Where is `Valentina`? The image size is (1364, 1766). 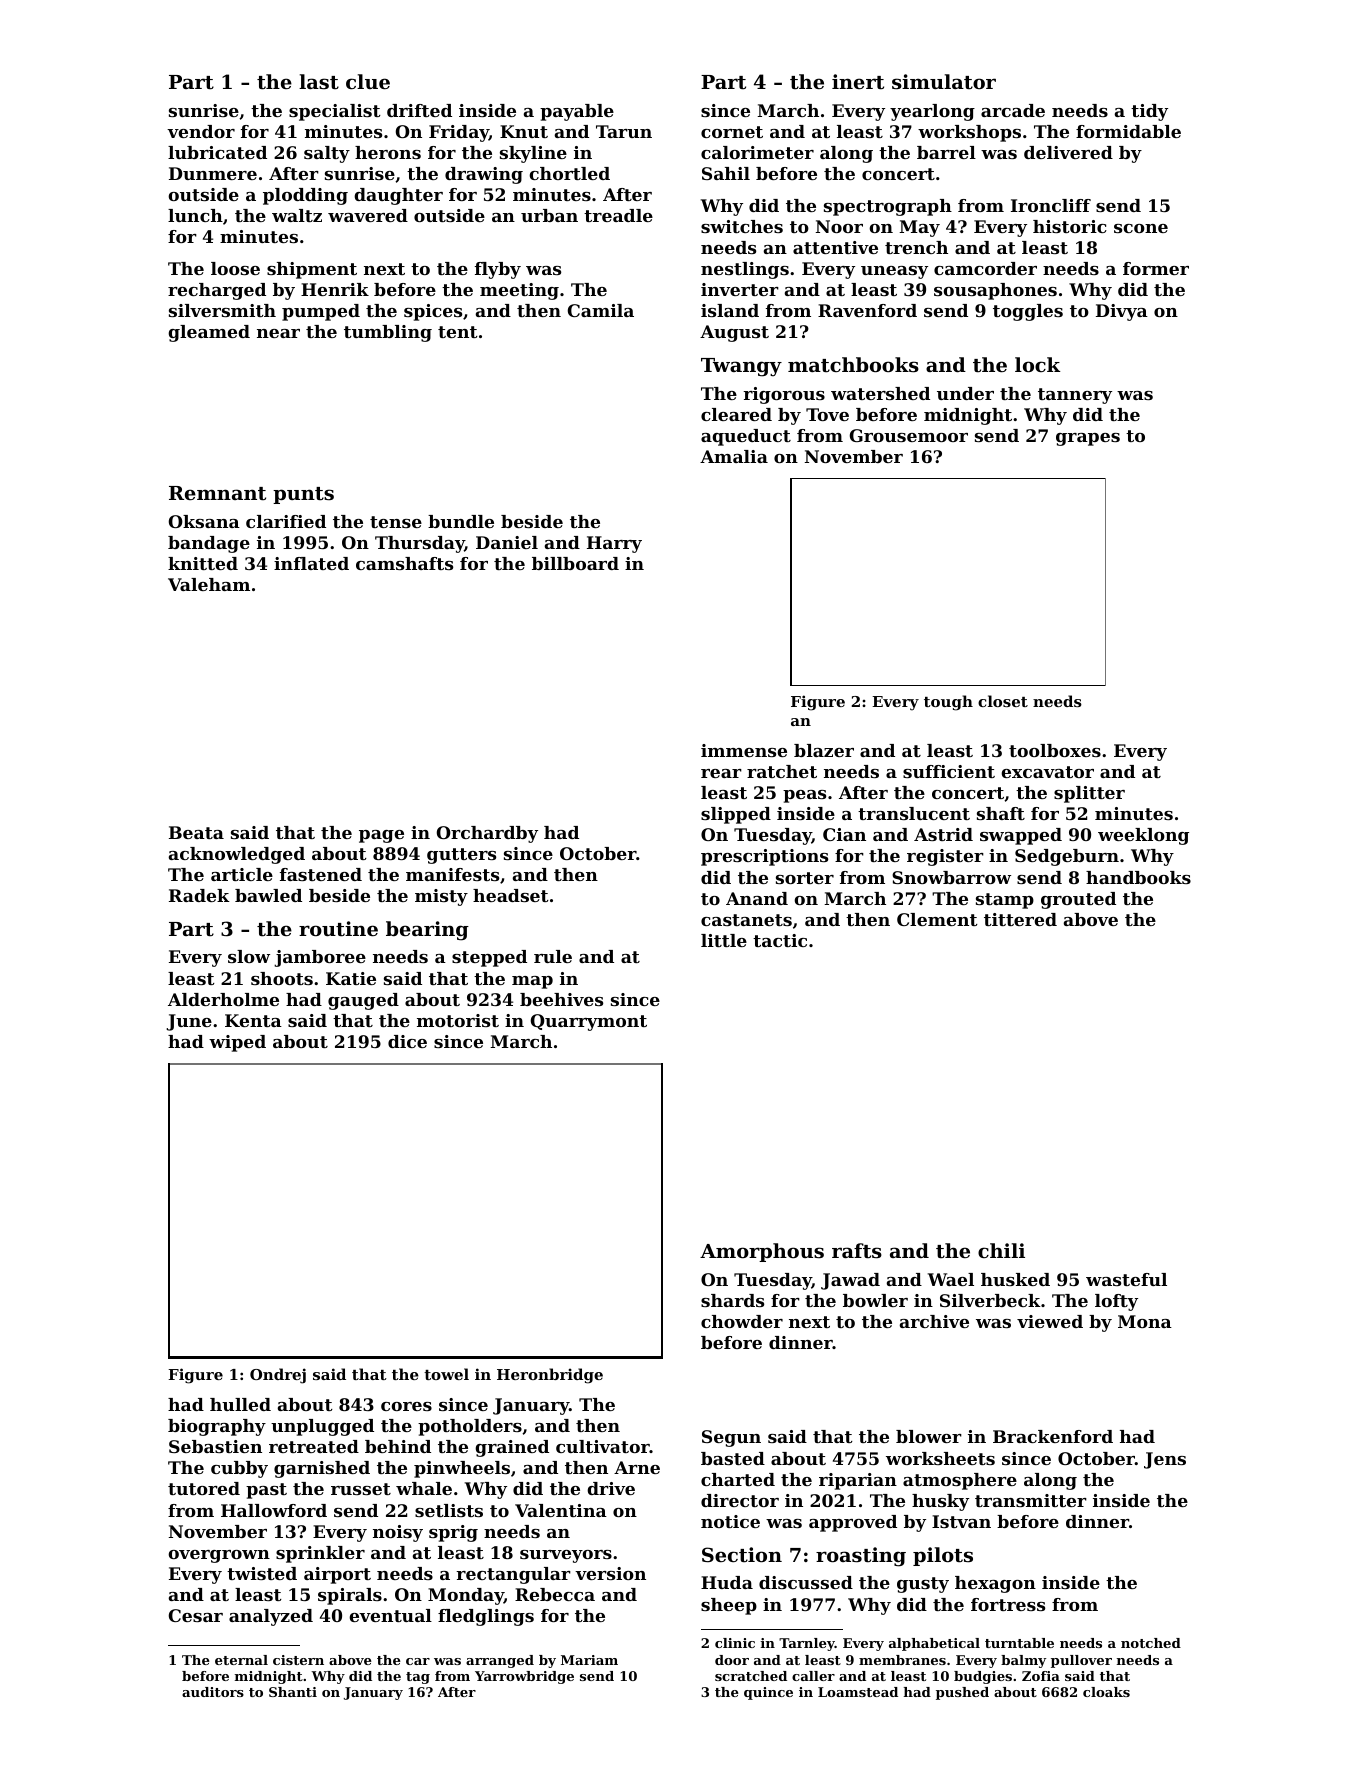
Valentina is located at coordinates (561, 1510).
